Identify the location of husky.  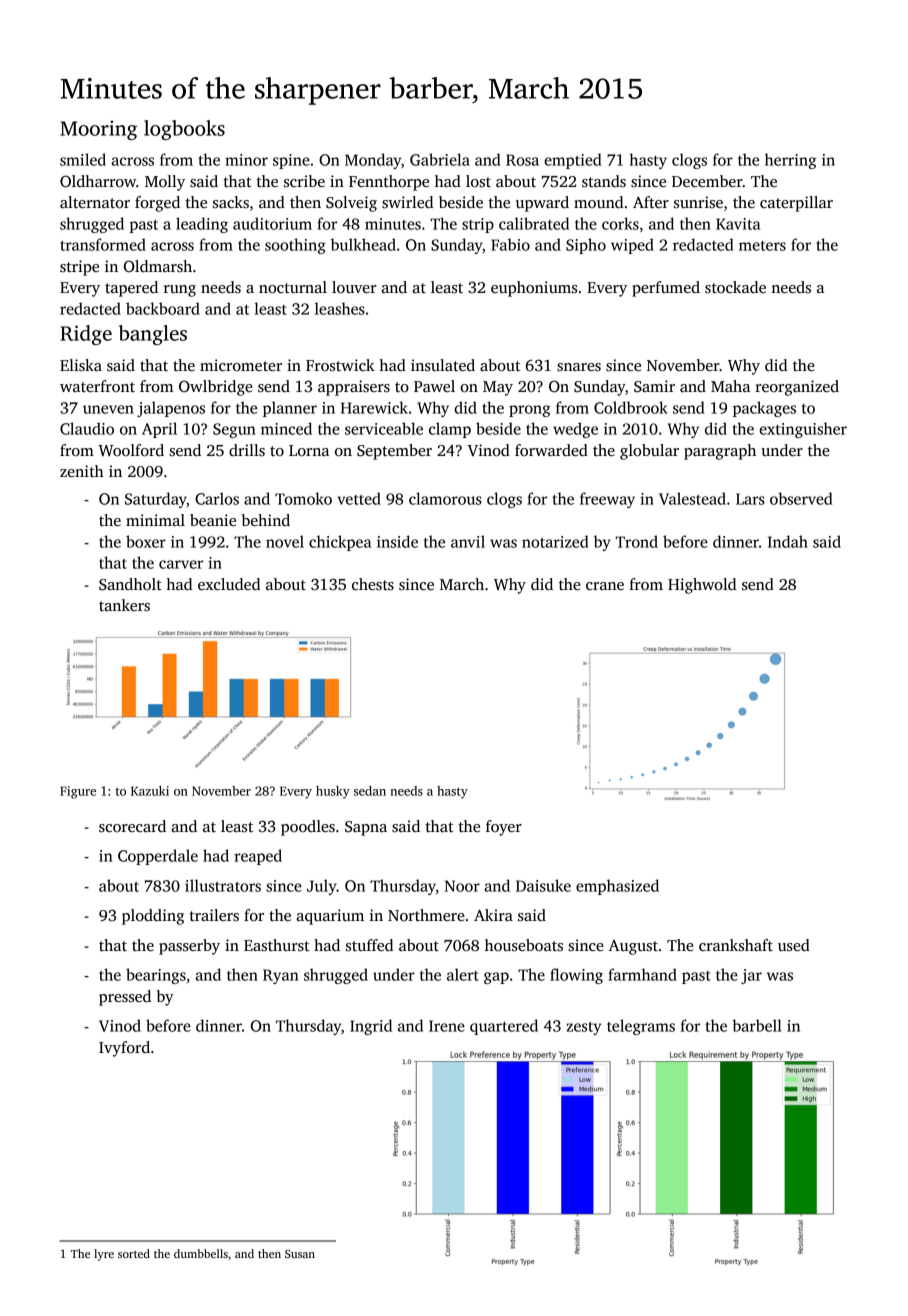
(333, 792).
